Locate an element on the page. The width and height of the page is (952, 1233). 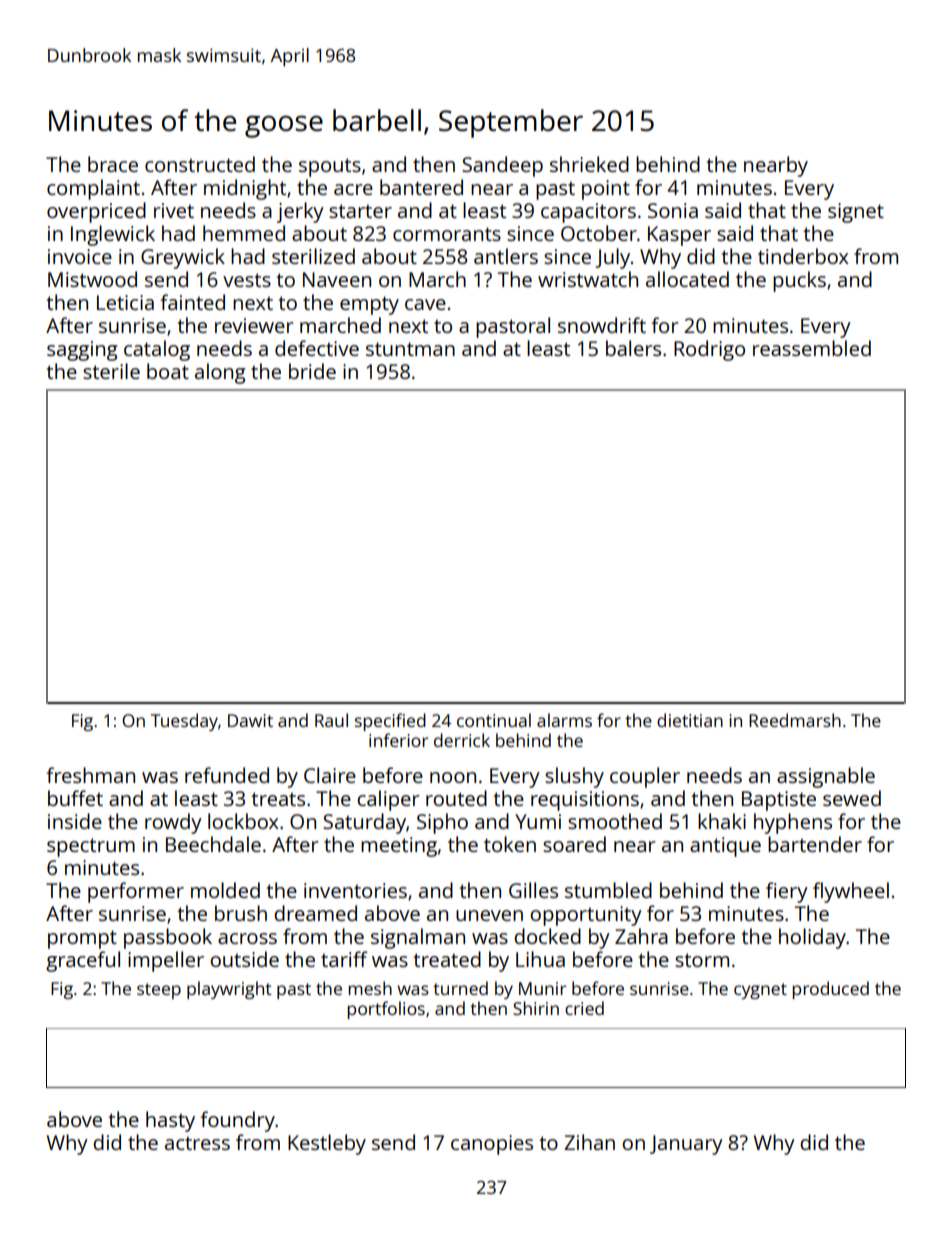
Reedmarsh is located at coordinates (795, 720).
